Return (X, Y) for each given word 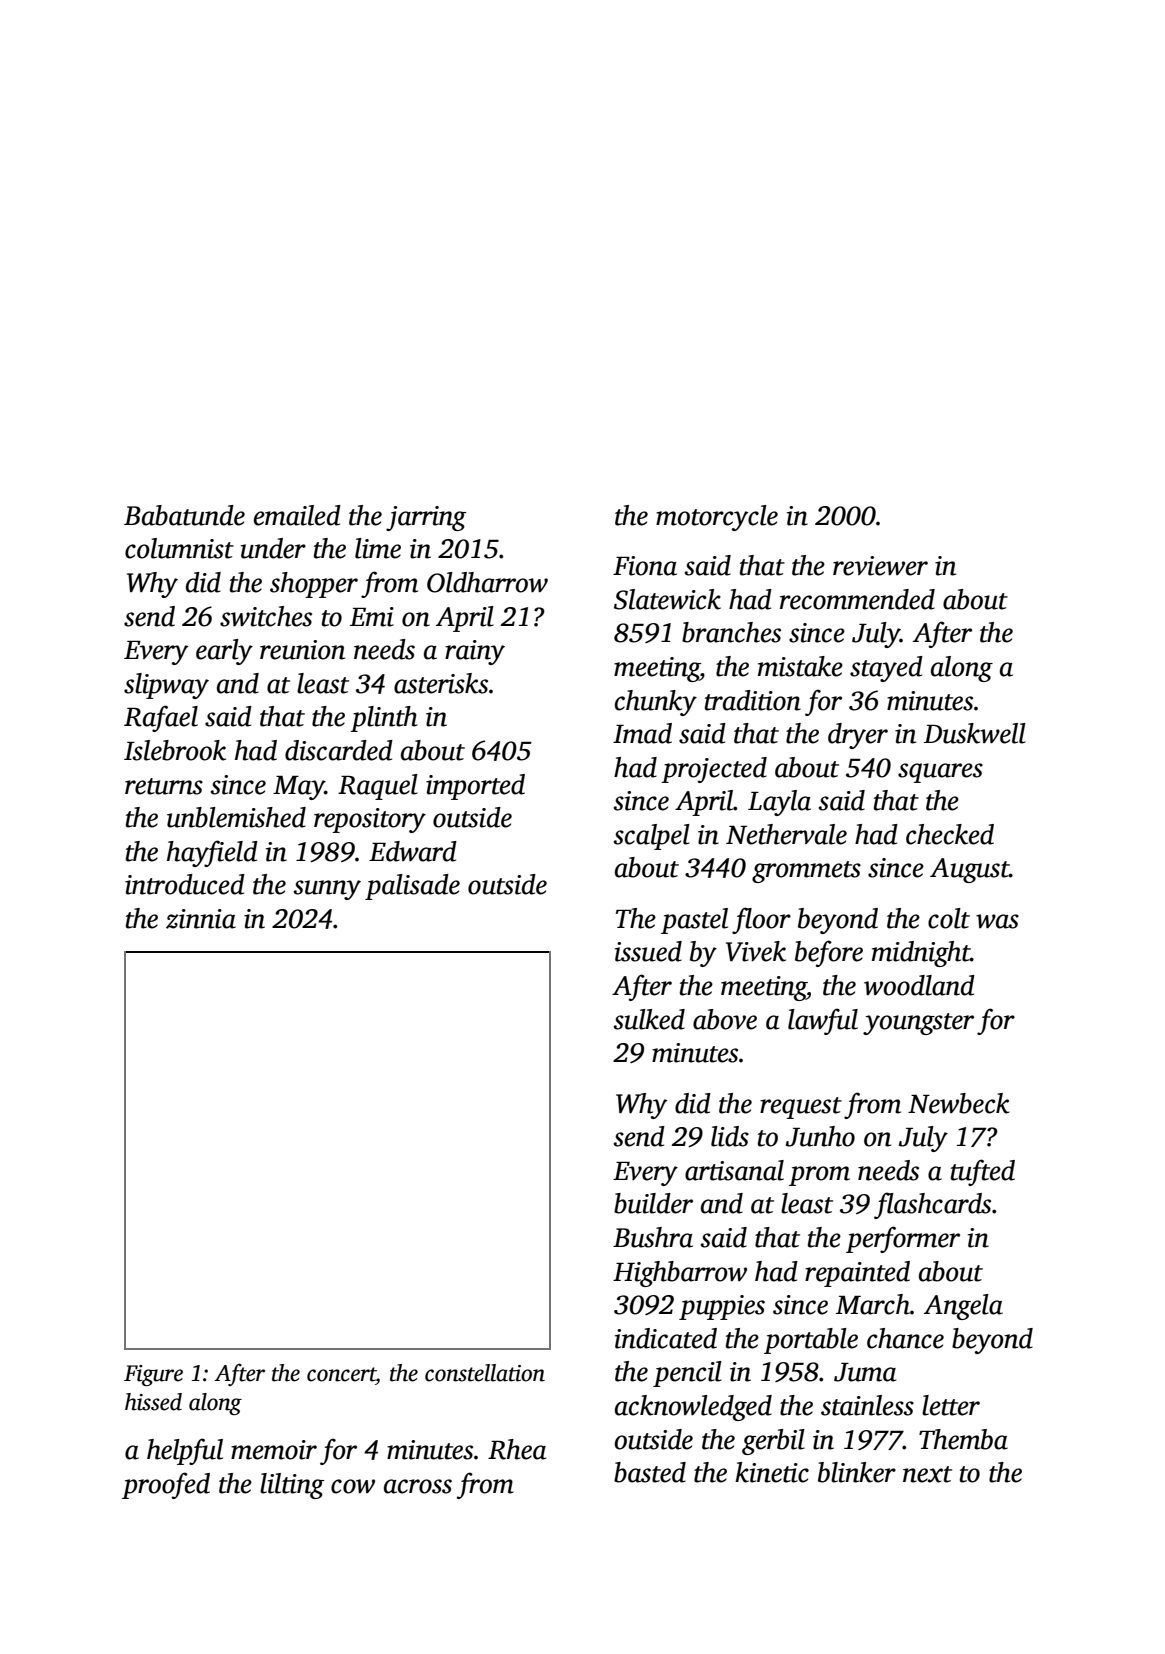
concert (341, 1374)
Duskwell (975, 733)
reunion (302, 650)
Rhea (517, 1449)
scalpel (651, 837)
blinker (857, 1472)
